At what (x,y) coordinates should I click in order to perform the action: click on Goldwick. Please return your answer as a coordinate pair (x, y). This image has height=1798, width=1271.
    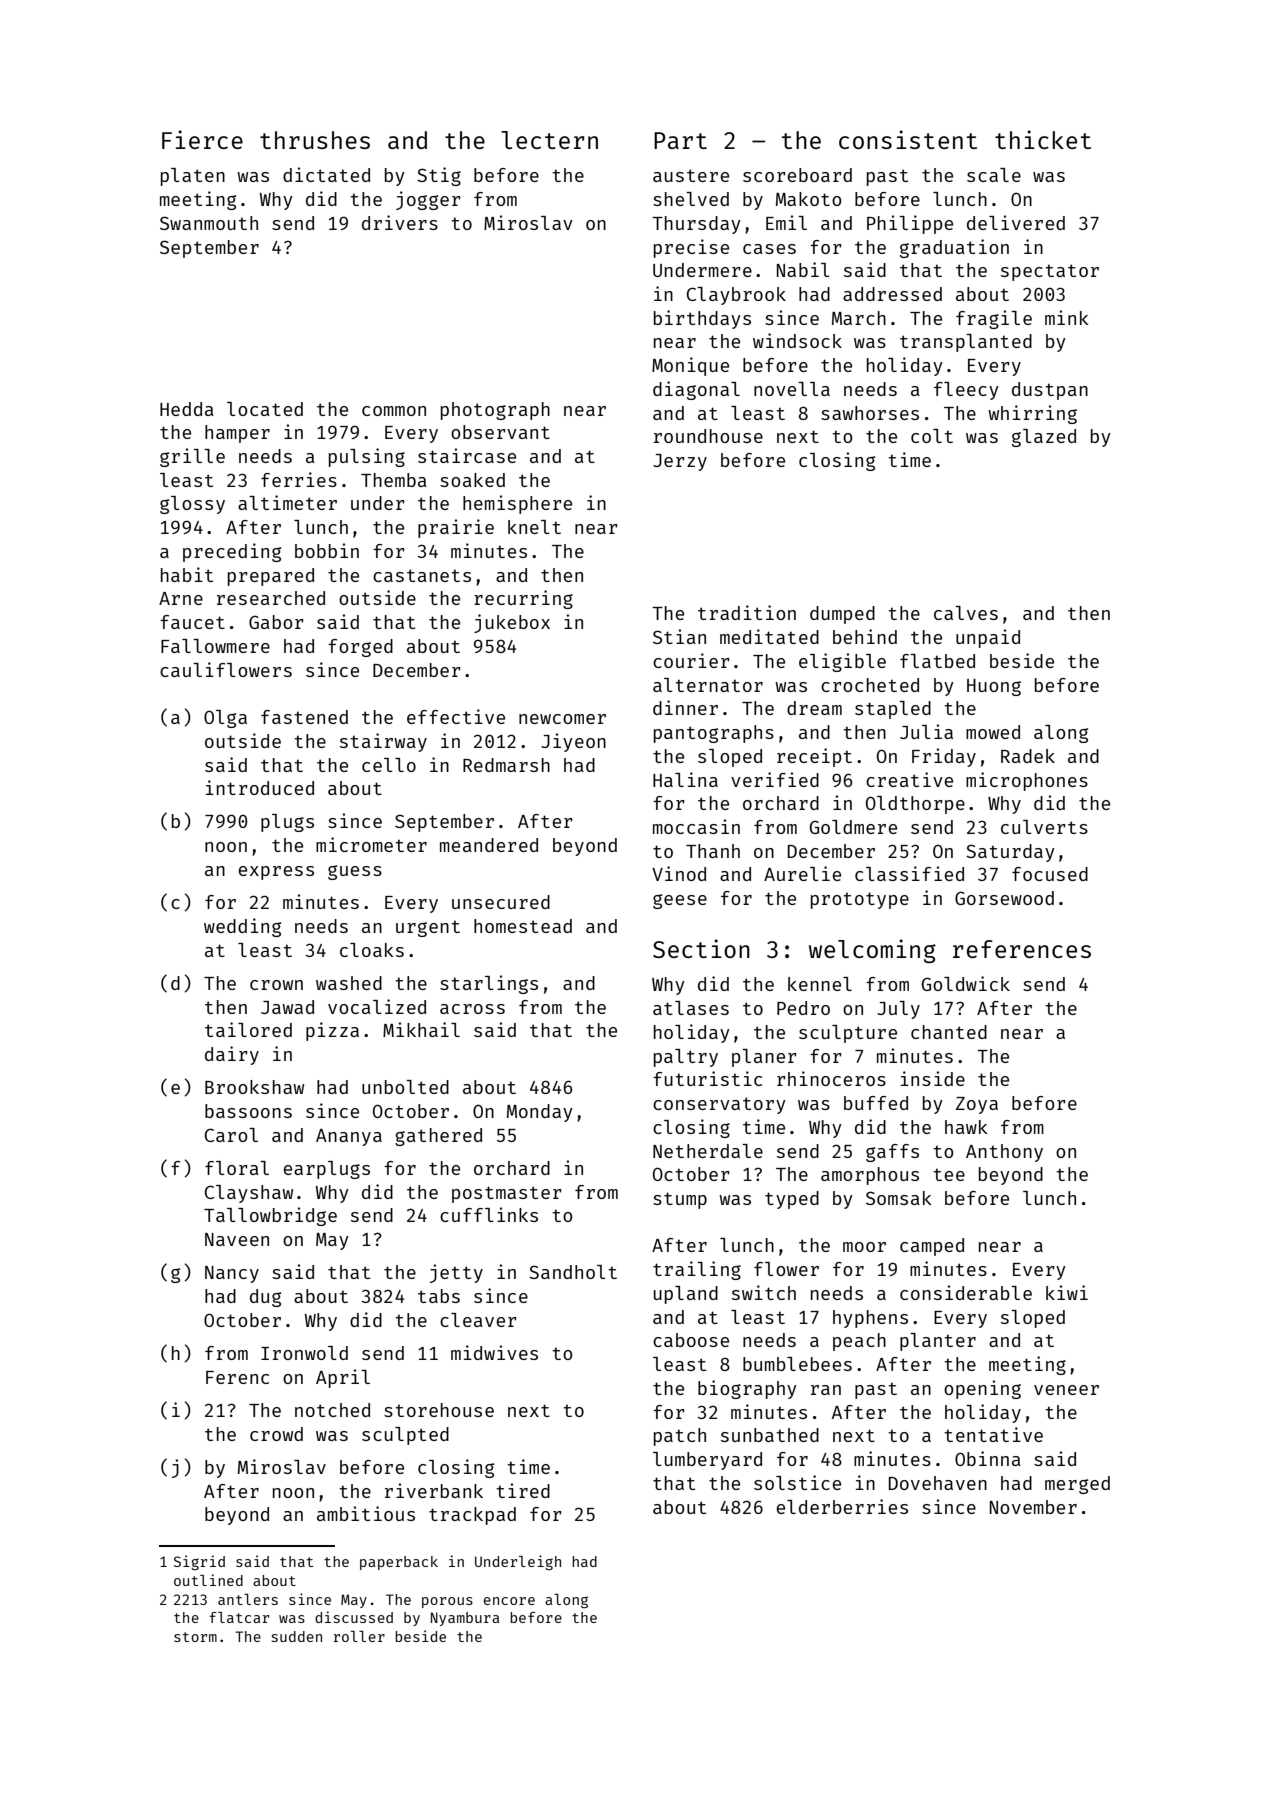
    Looking at the image, I should click on (966, 983).
